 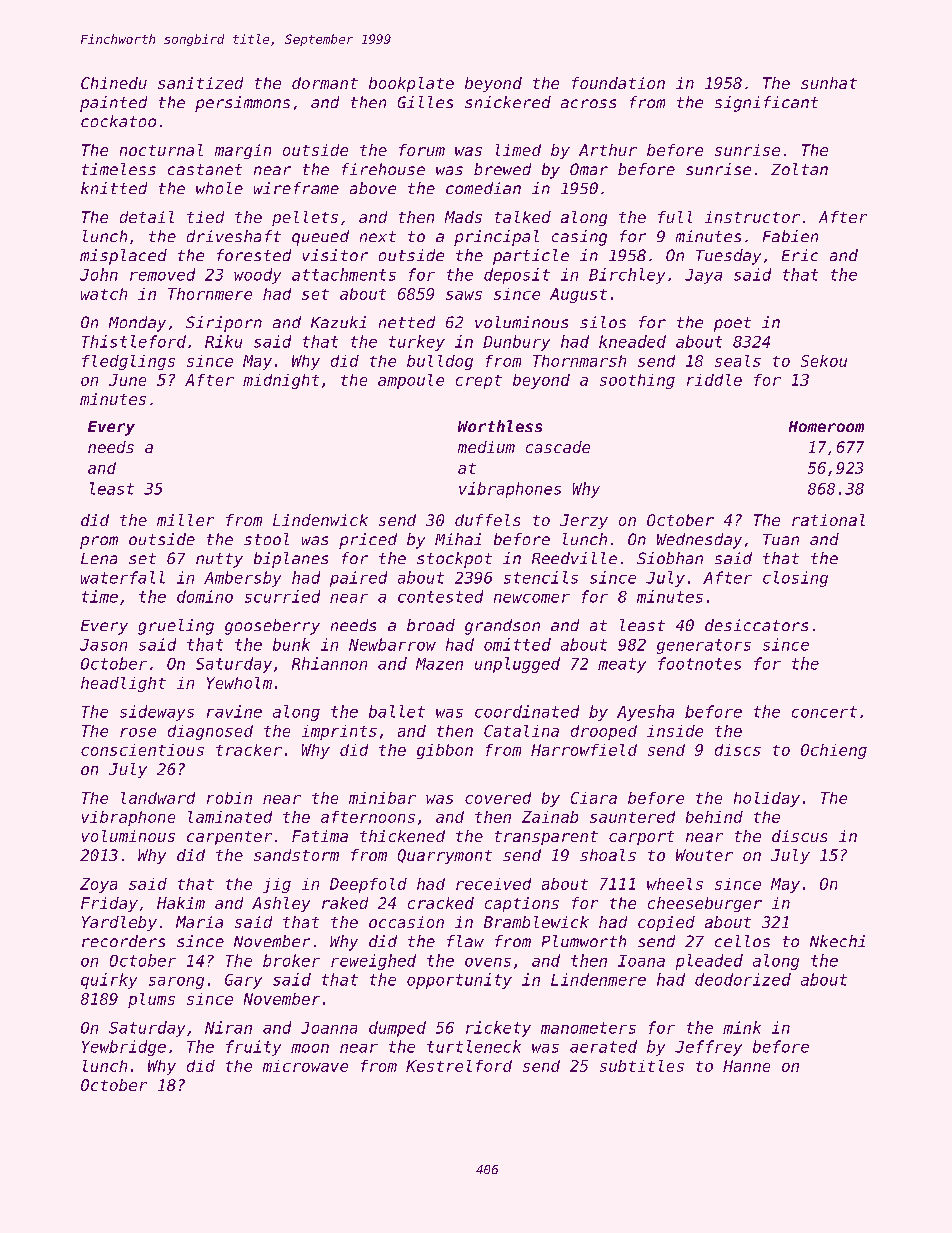 I want to click on discs, so click(x=738, y=750).
